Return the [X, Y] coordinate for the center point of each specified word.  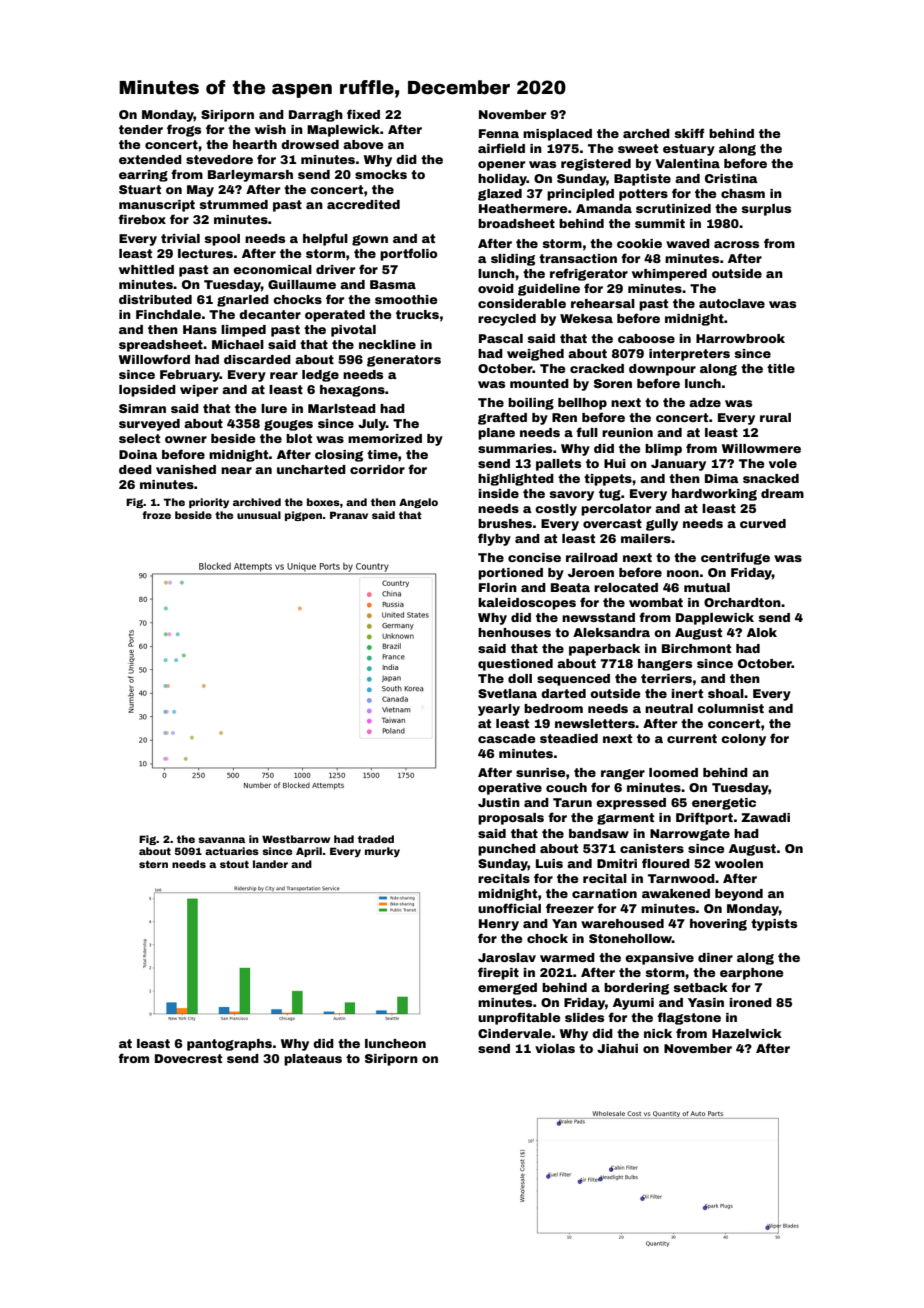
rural [775, 417]
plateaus [313, 1060]
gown [370, 240]
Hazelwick [747, 1033]
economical [272, 269]
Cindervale [514, 1033]
